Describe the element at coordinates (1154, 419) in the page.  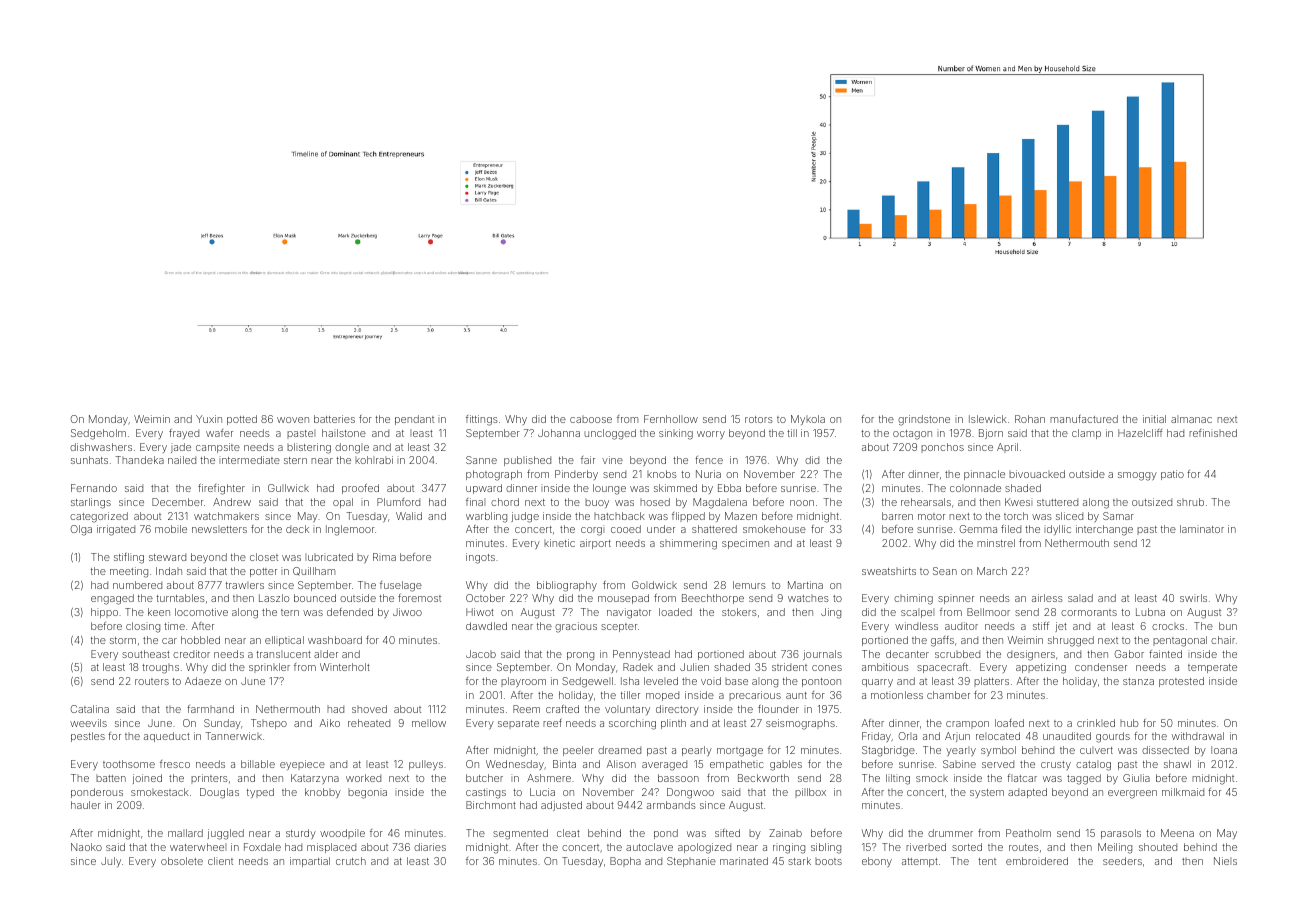
I see `initial` at that location.
